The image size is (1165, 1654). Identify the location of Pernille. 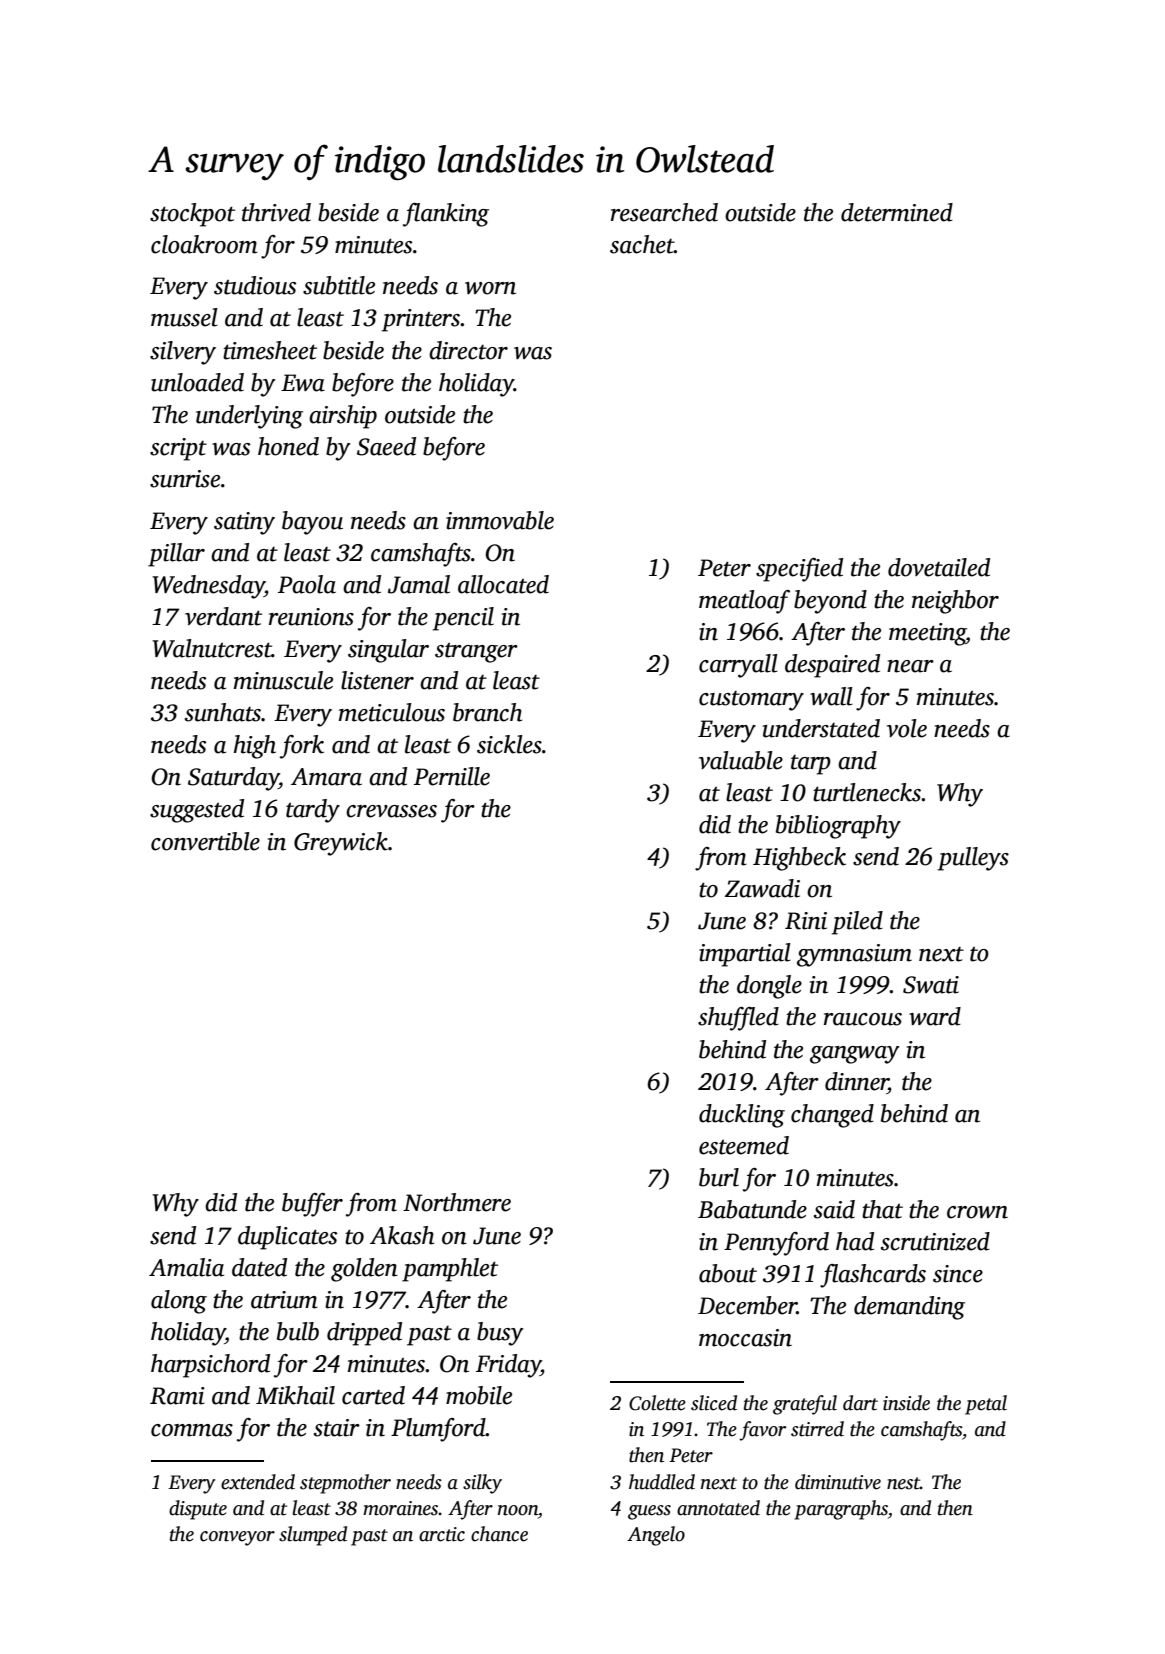
(452, 776).
